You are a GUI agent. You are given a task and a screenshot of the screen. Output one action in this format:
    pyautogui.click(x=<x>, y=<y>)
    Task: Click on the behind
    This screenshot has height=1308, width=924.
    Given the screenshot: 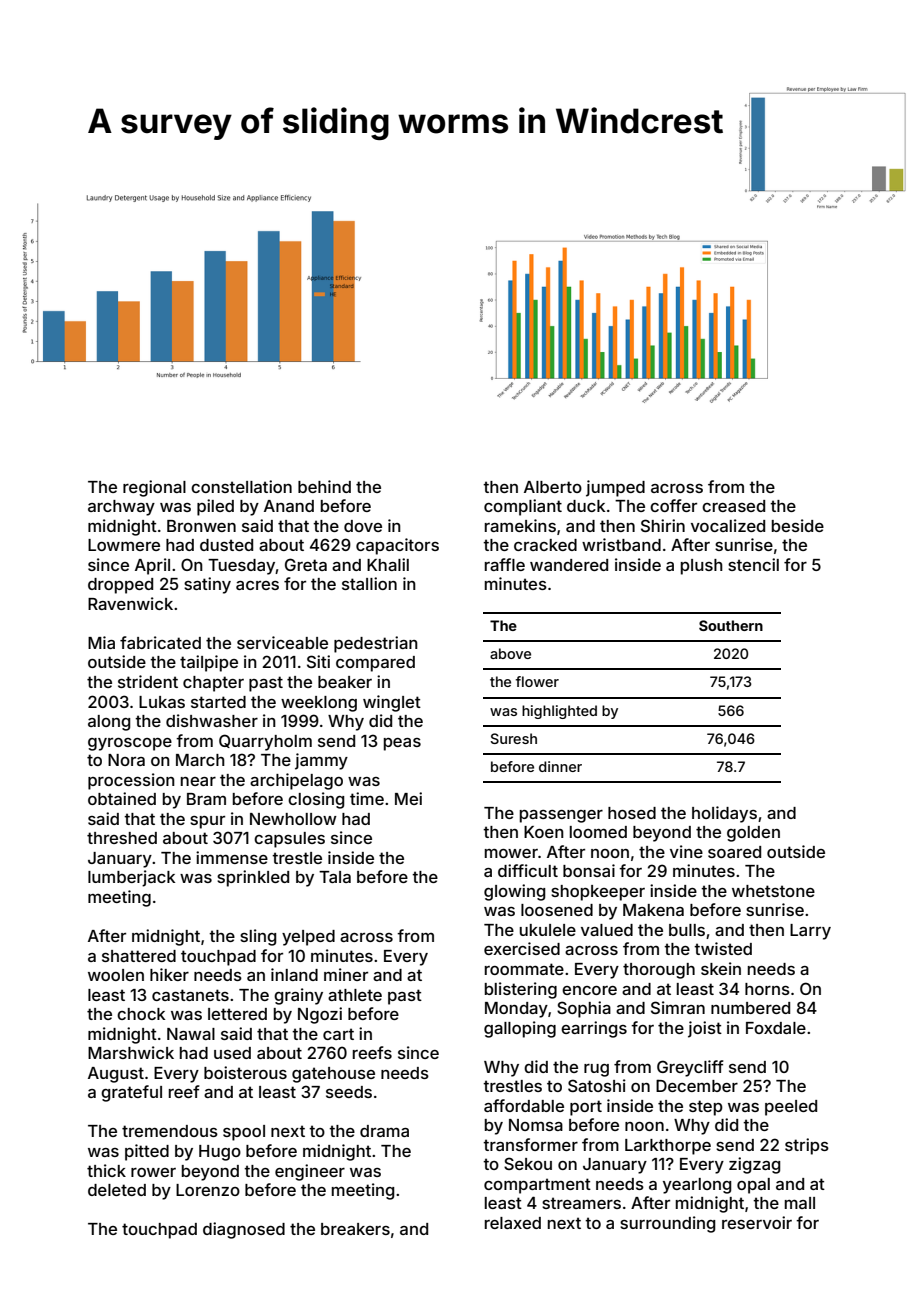 What is the action you would take?
    pyautogui.click(x=324, y=486)
